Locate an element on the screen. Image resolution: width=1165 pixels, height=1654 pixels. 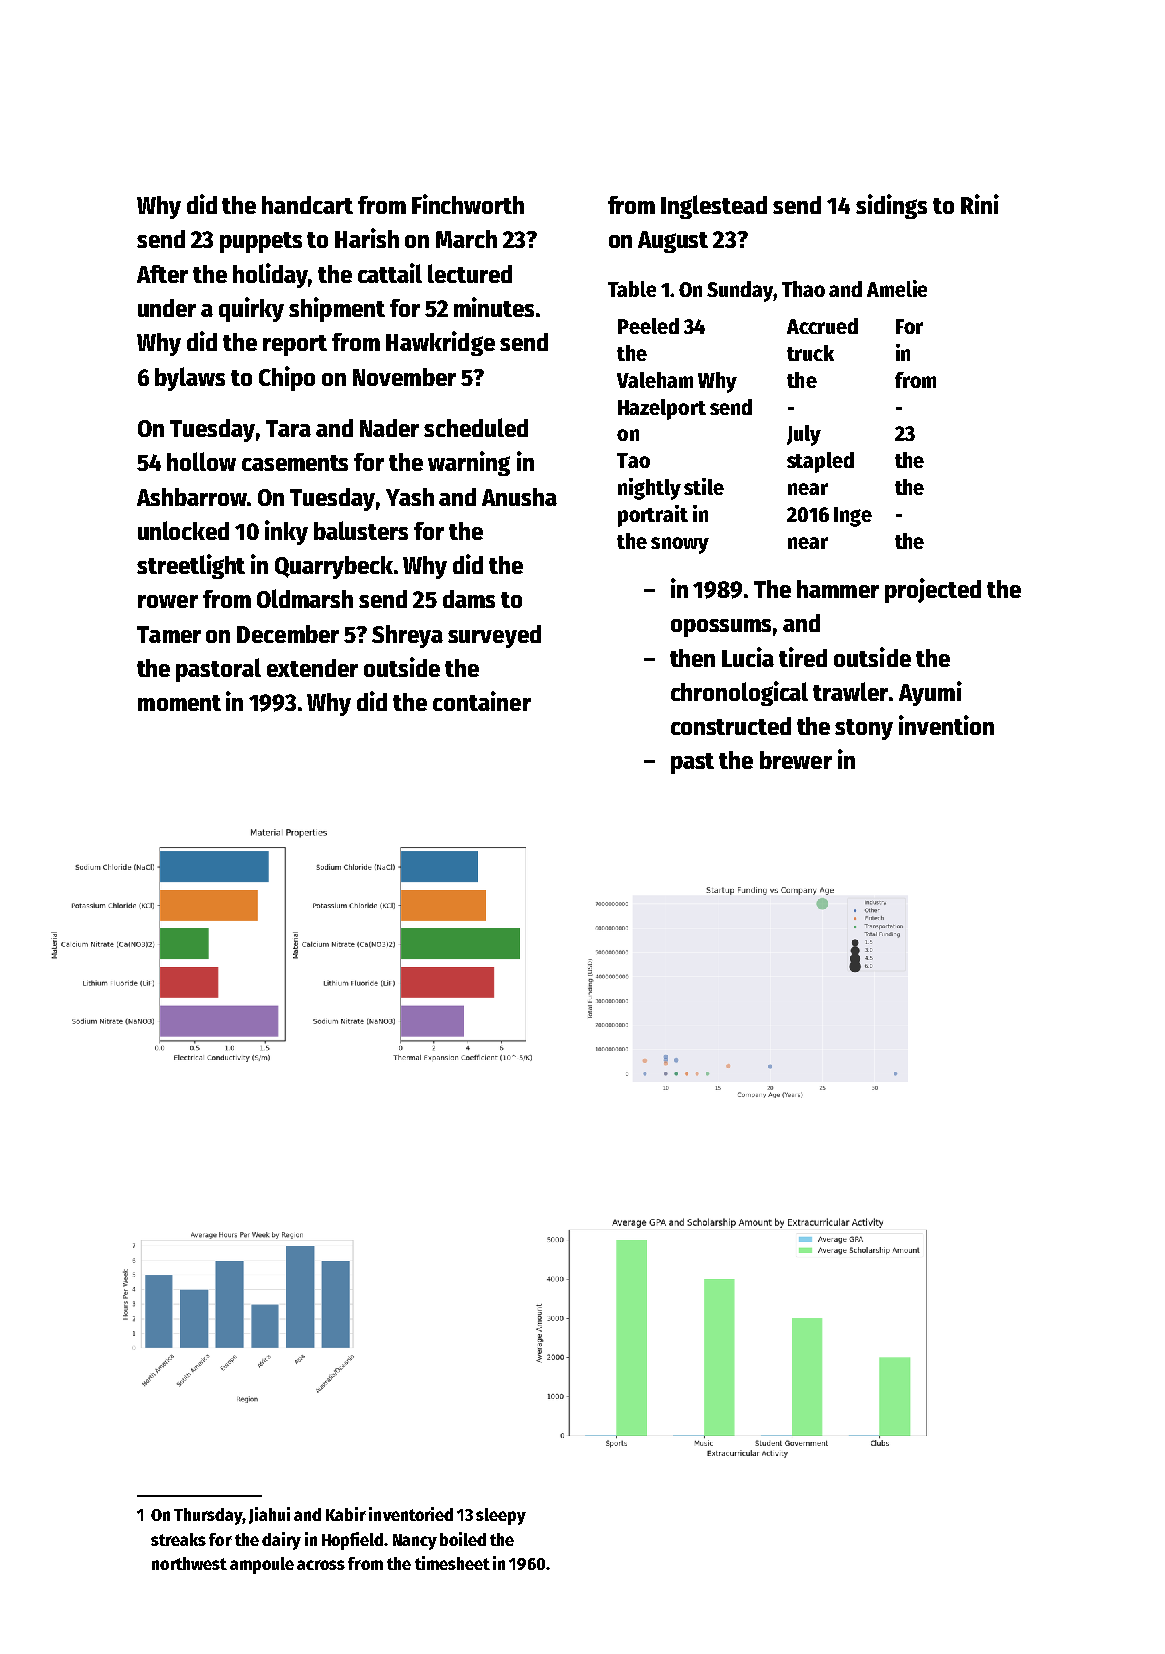
Peeled is located at coordinates (648, 326).
